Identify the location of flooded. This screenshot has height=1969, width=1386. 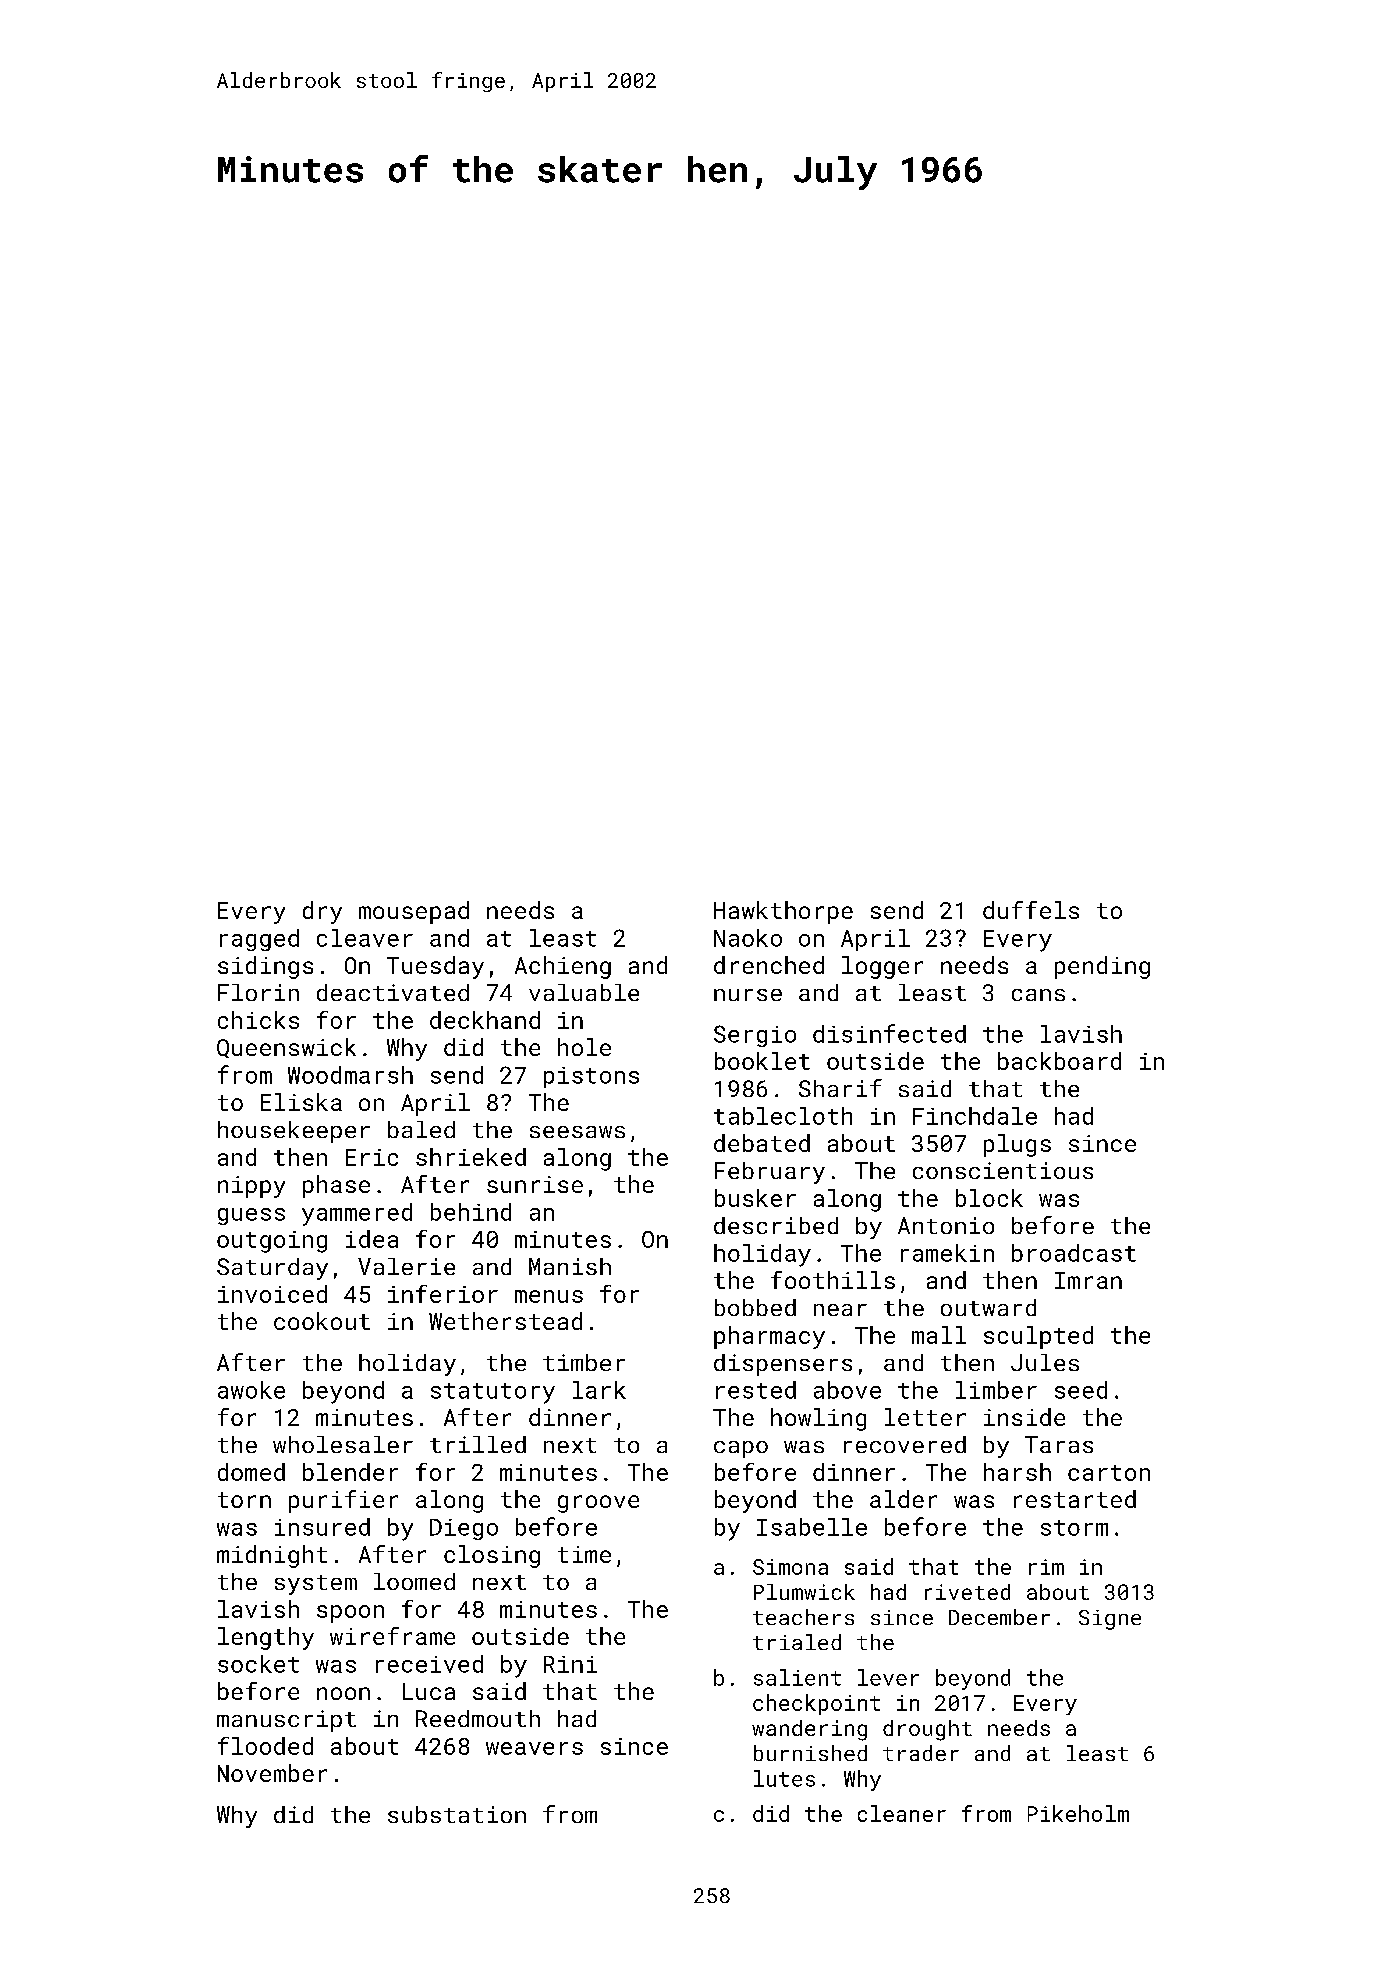
(265, 1746).
